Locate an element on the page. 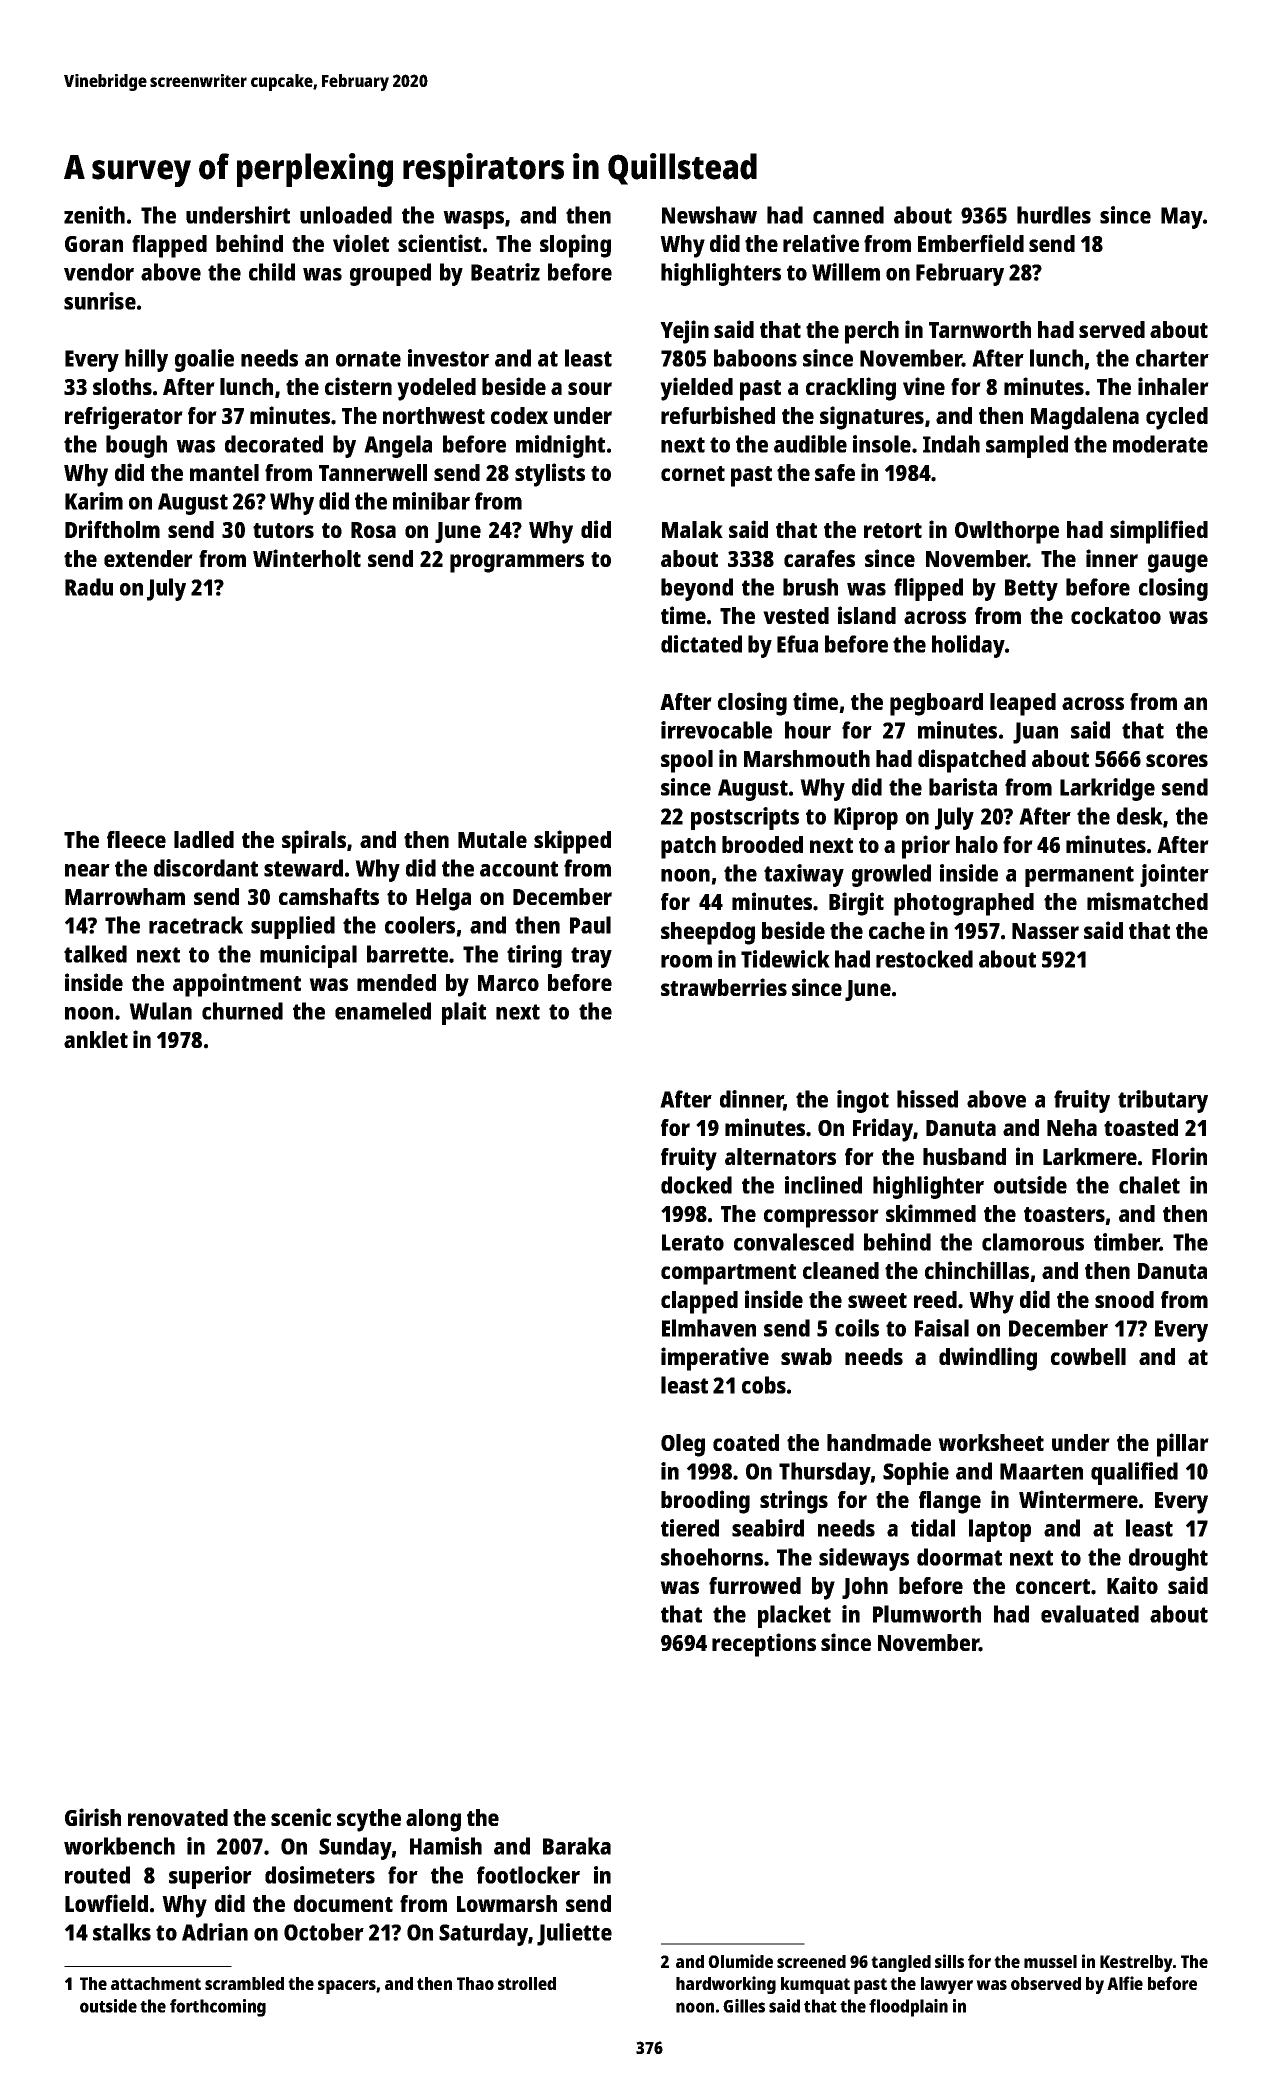  fleece is located at coordinates (136, 839).
